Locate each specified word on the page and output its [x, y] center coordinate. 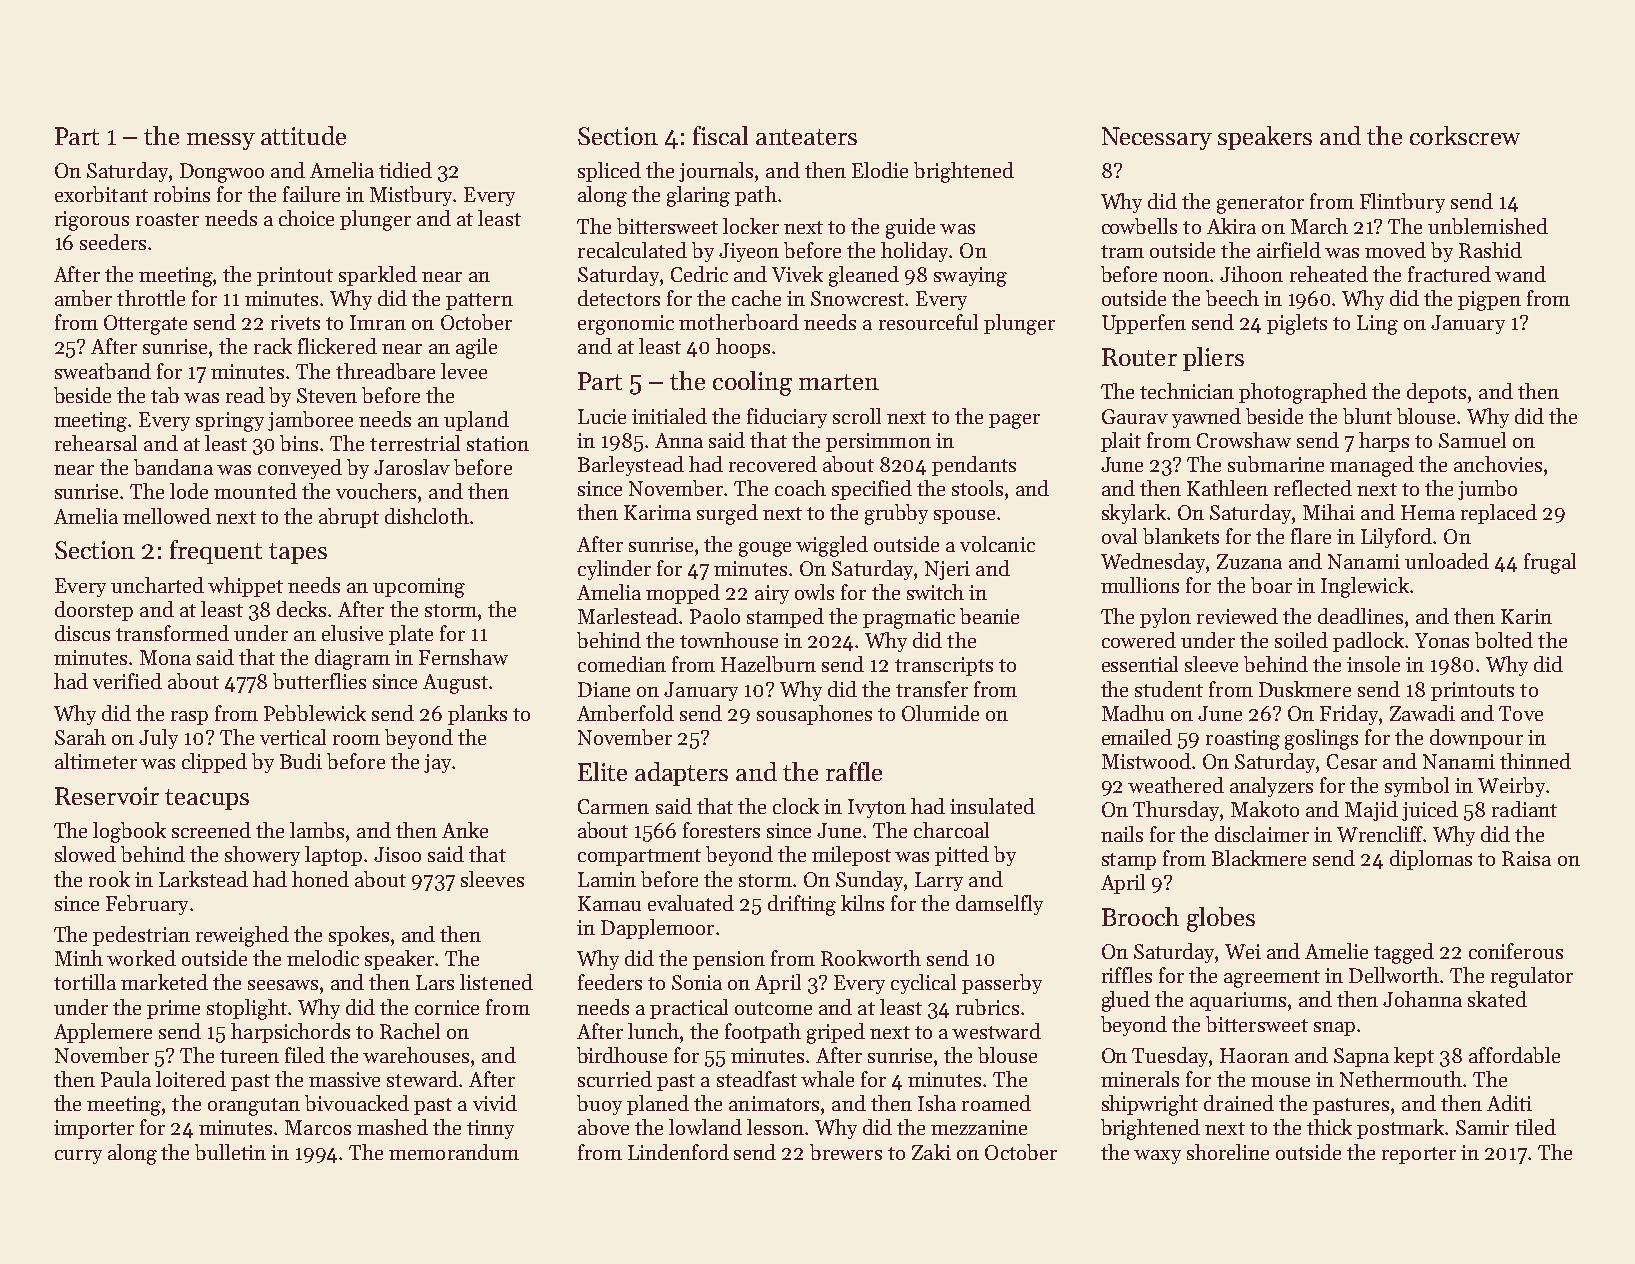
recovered [773, 464]
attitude [303, 135]
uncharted [157, 585]
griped [836, 1033]
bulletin [230, 1152]
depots [1436, 393]
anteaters [806, 137]
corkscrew [1465, 135]
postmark [1400, 1129]
